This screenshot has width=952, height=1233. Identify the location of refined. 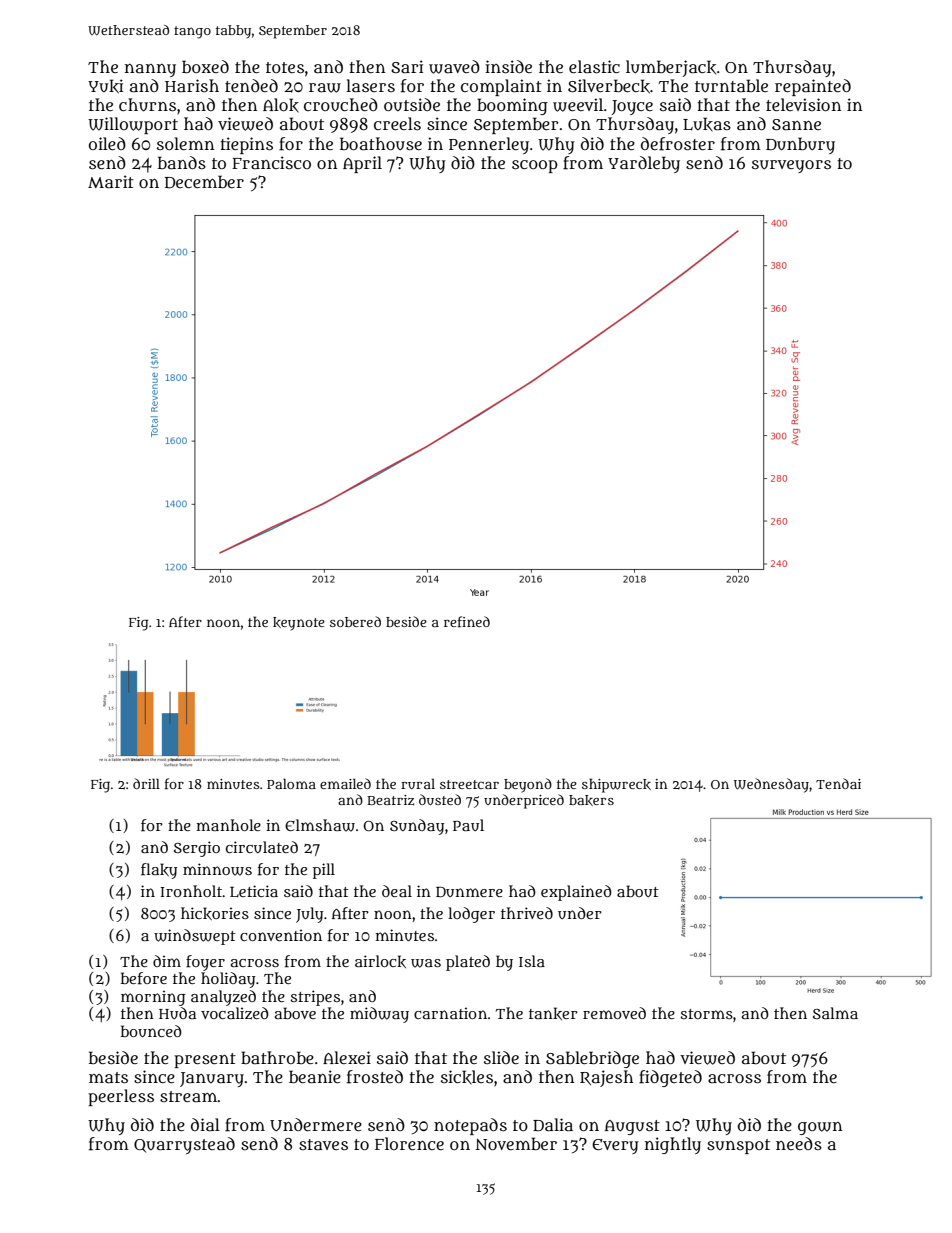
(467, 621).
